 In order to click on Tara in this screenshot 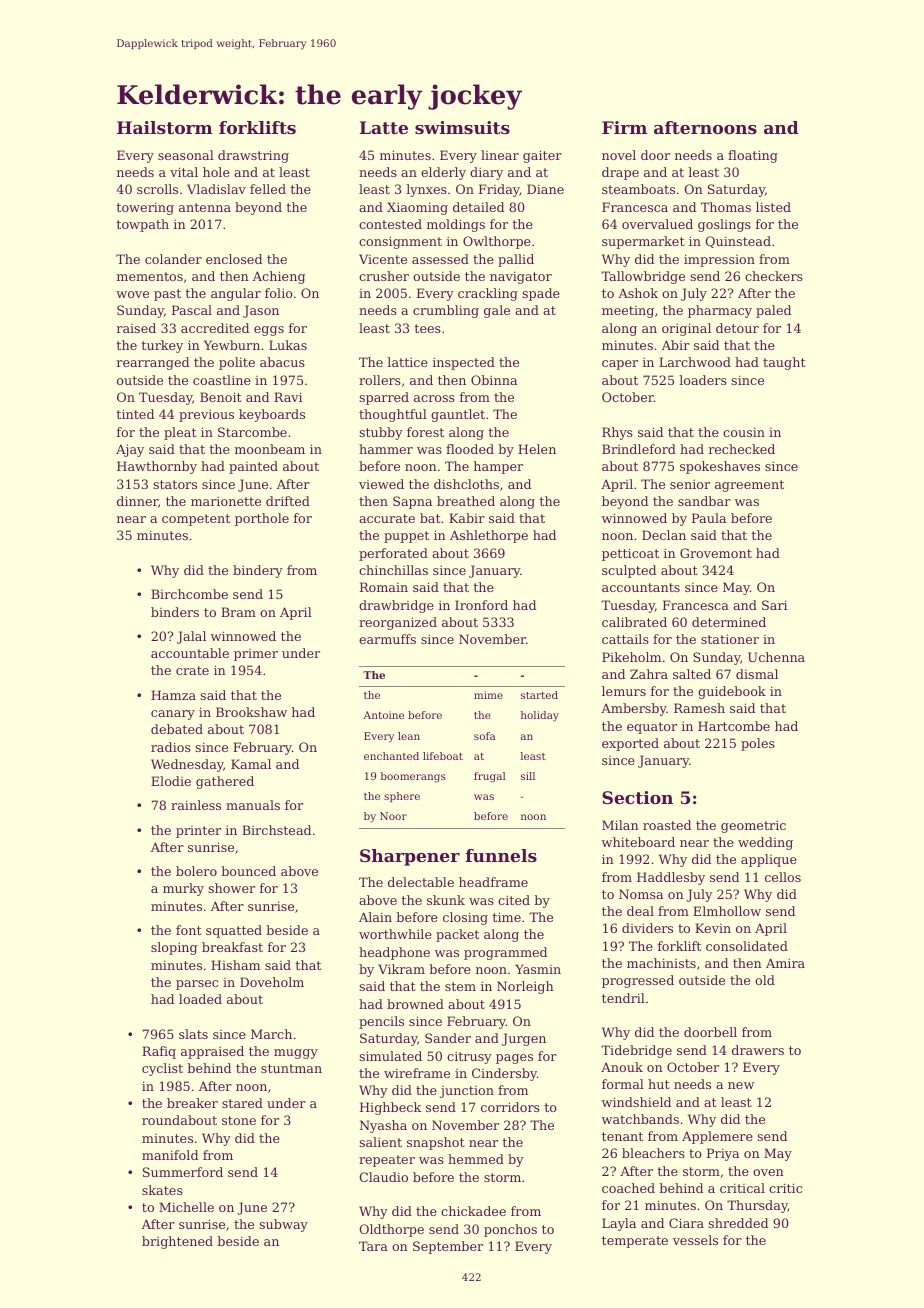, I will do `click(373, 1246)`.
